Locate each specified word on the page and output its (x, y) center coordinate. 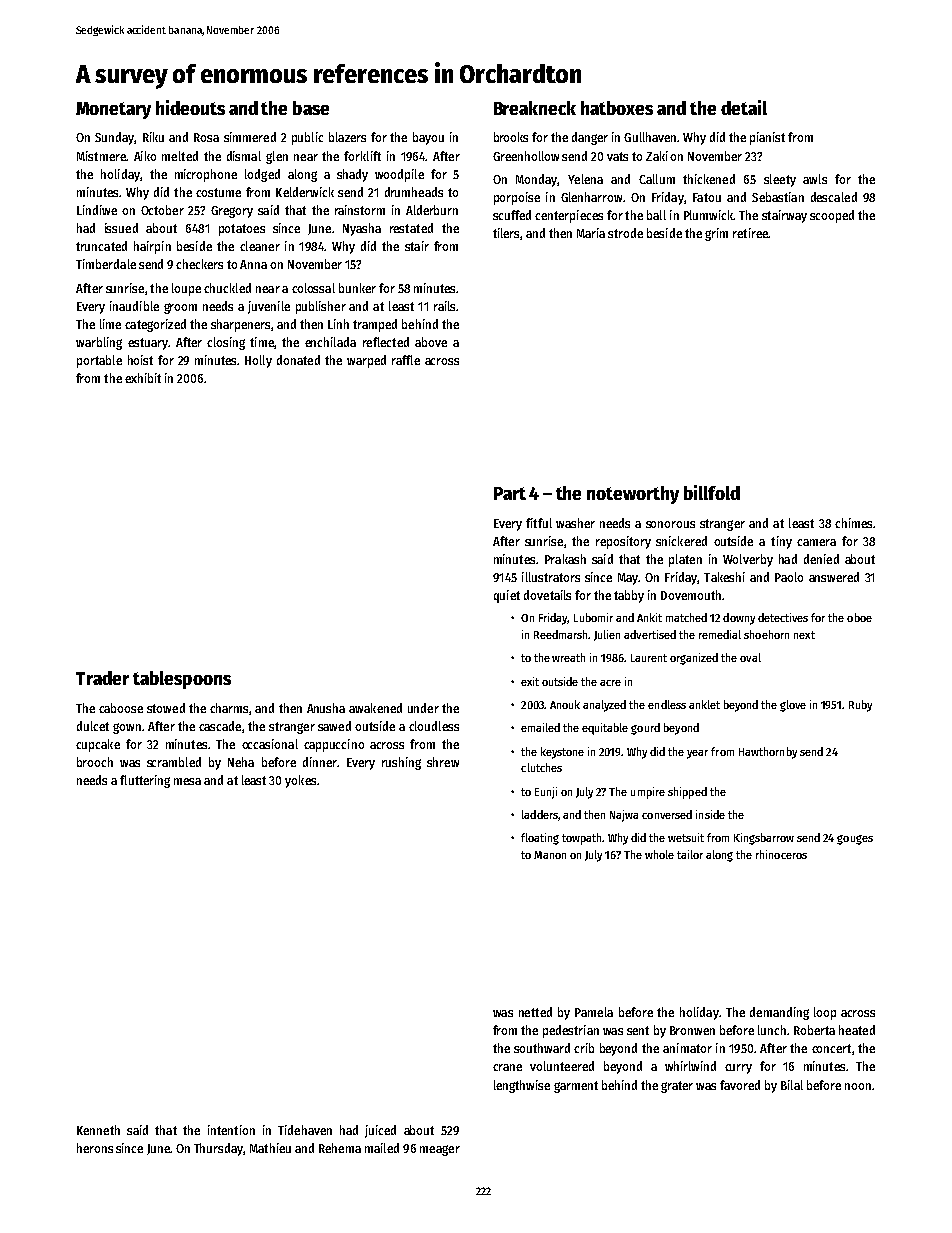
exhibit (143, 378)
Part (510, 493)
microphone (206, 175)
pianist (767, 138)
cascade (220, 726)
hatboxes (617, 108)
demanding (779, 1013)
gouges (855, 840)
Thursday (218, 1149)
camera (816, 542)
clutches (541, 767)
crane (507, 1067)
